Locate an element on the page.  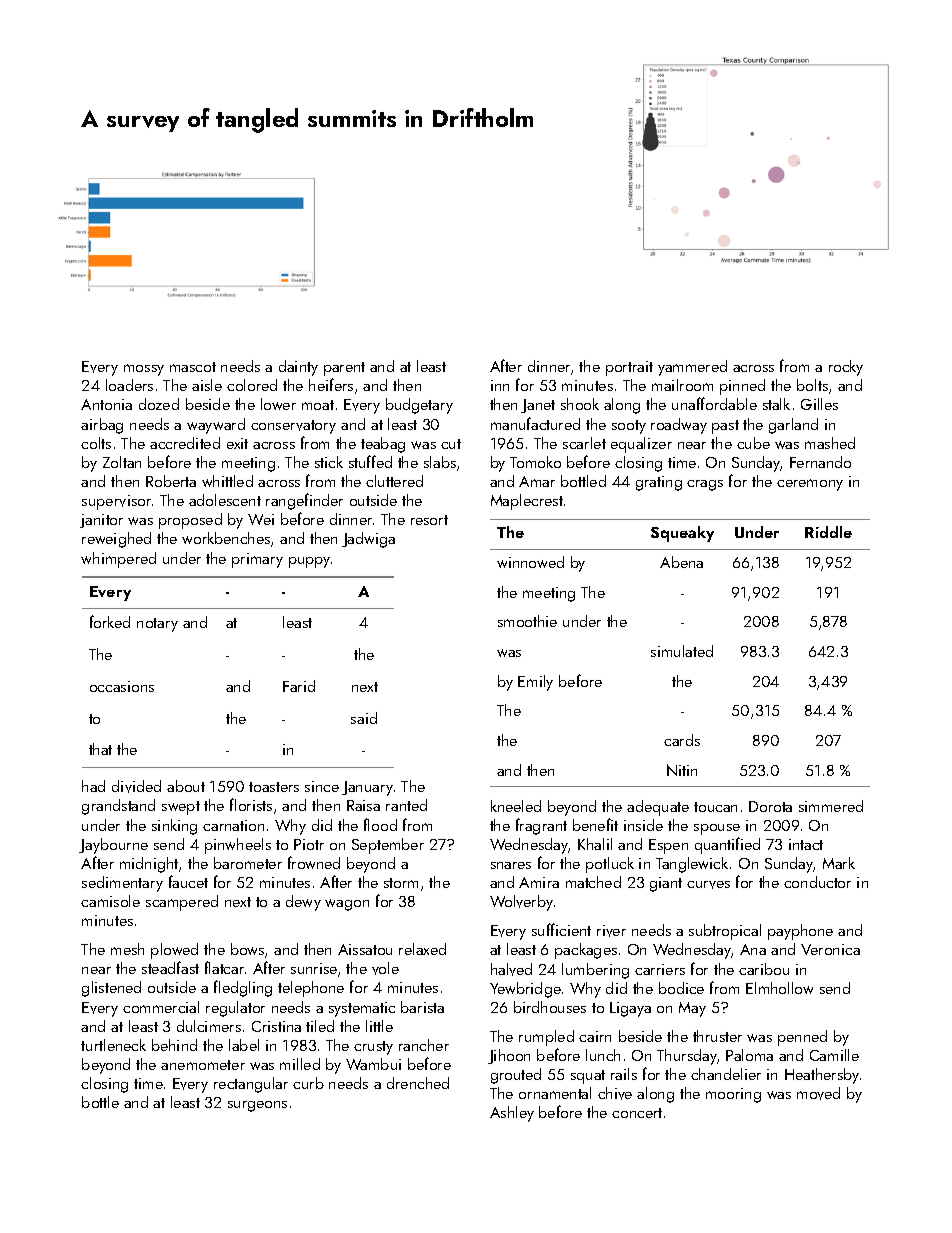
that is located at coordinates (100, 749).
